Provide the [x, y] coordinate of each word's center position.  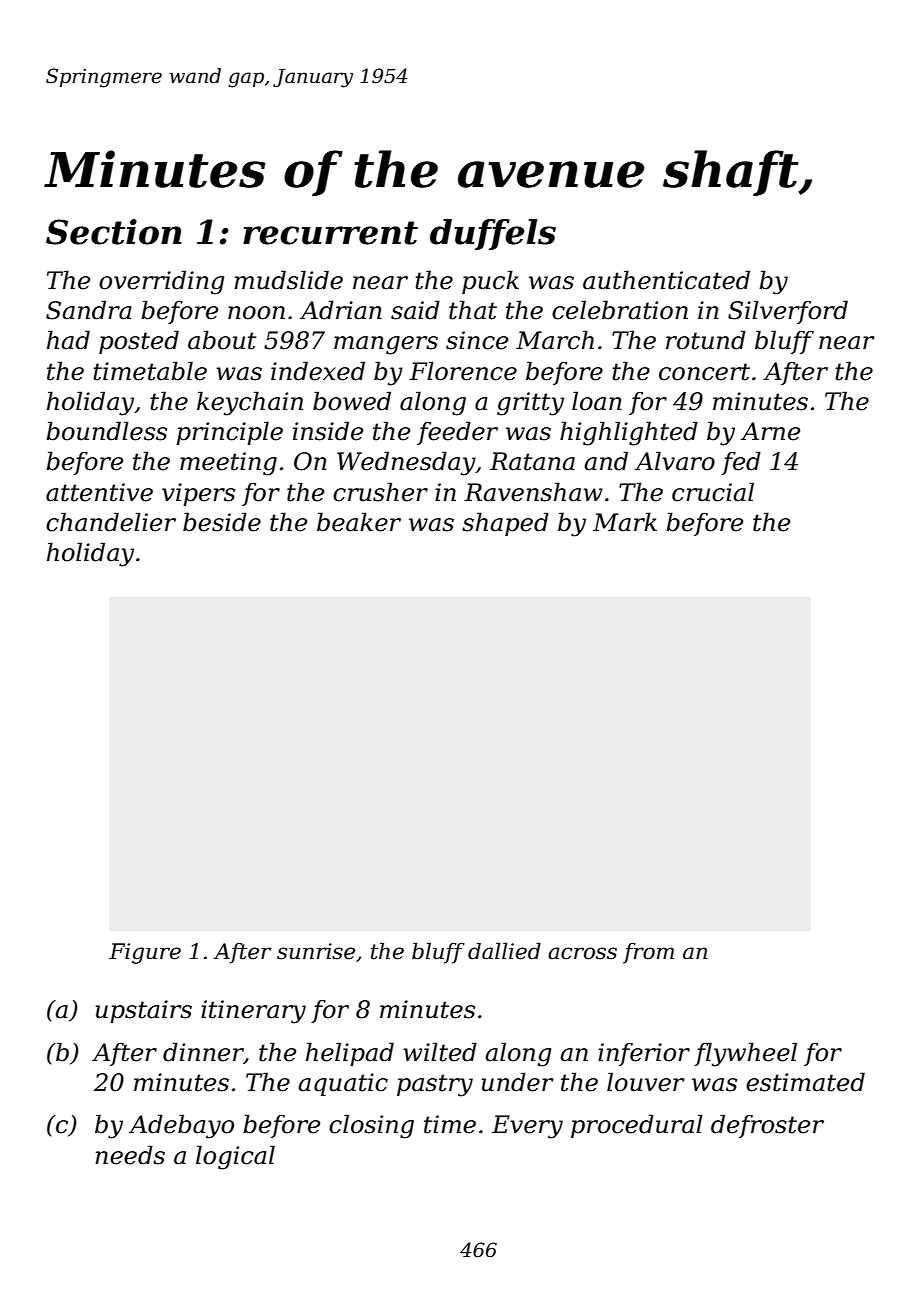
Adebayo [181, 1126]
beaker [359, 522]
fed [741, 463]
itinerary [253, 1012]
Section [114, 232]
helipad [350, 1054]
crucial [713, 492]
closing [371, 1126]
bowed [352, 401]
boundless [106, 431]
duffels [493, 234]
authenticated [666, 280]
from [648, 953]
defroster [767, 1126]
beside [222, 522]
